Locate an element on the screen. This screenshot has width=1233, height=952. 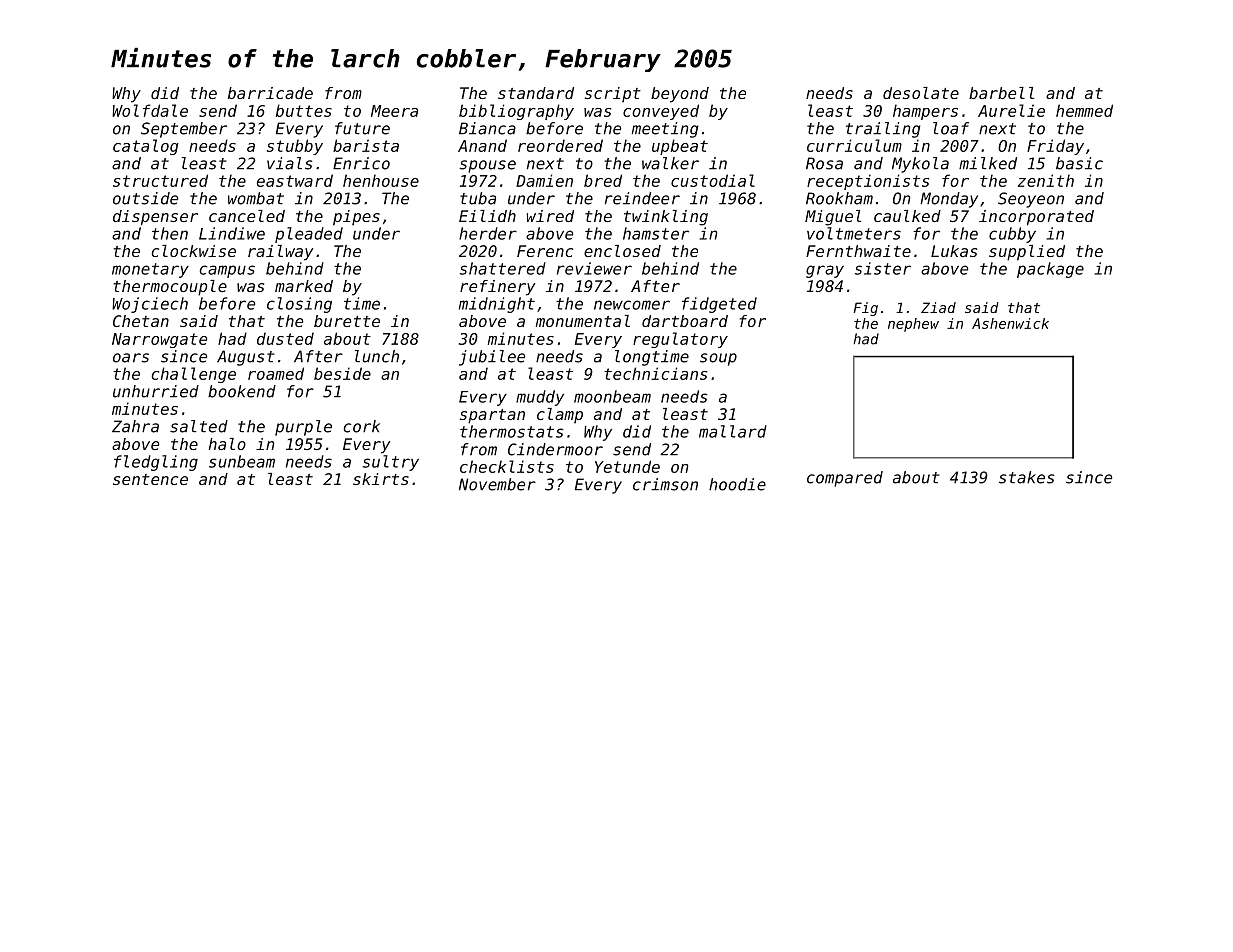
structured is located at coordinates (160, 180).
